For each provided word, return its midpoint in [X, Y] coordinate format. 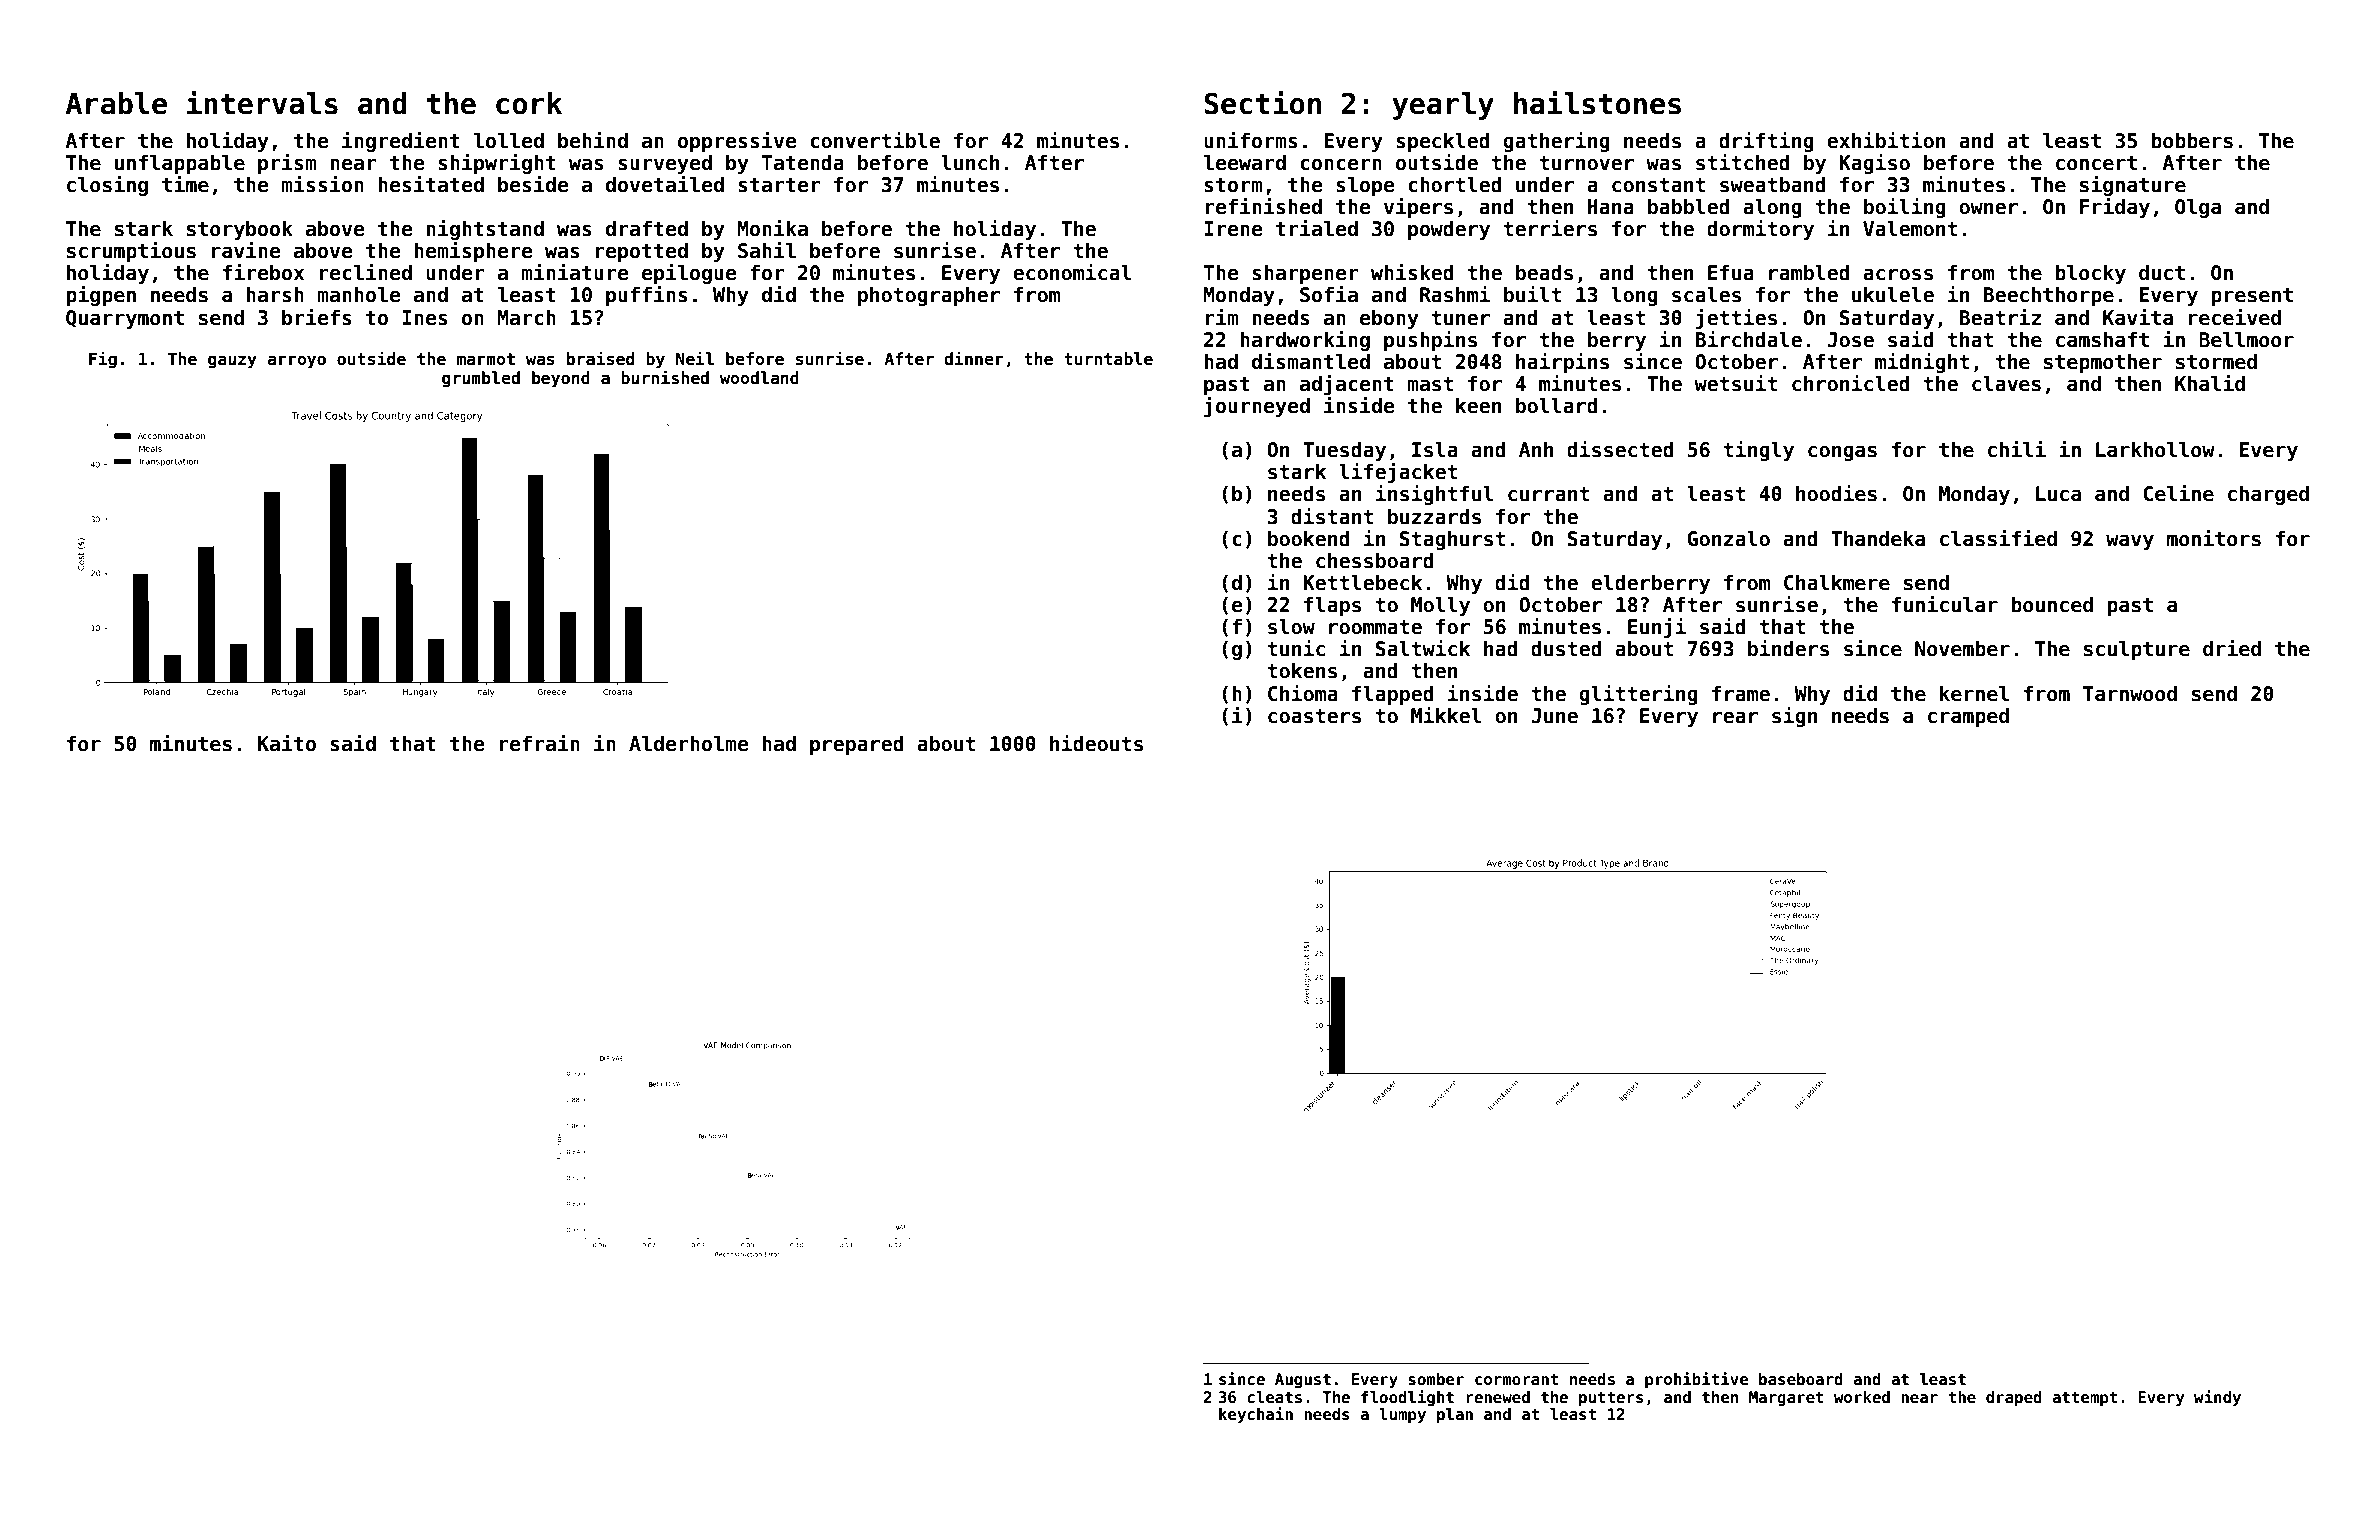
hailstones [1597, 103]
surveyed [665, 164]
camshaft [2102, 339]
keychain [1256, 1415]
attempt [2084, 1399]
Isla [1435, 449]
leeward [1245, 162]
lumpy [1402, 1415]
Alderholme [689, 743]
